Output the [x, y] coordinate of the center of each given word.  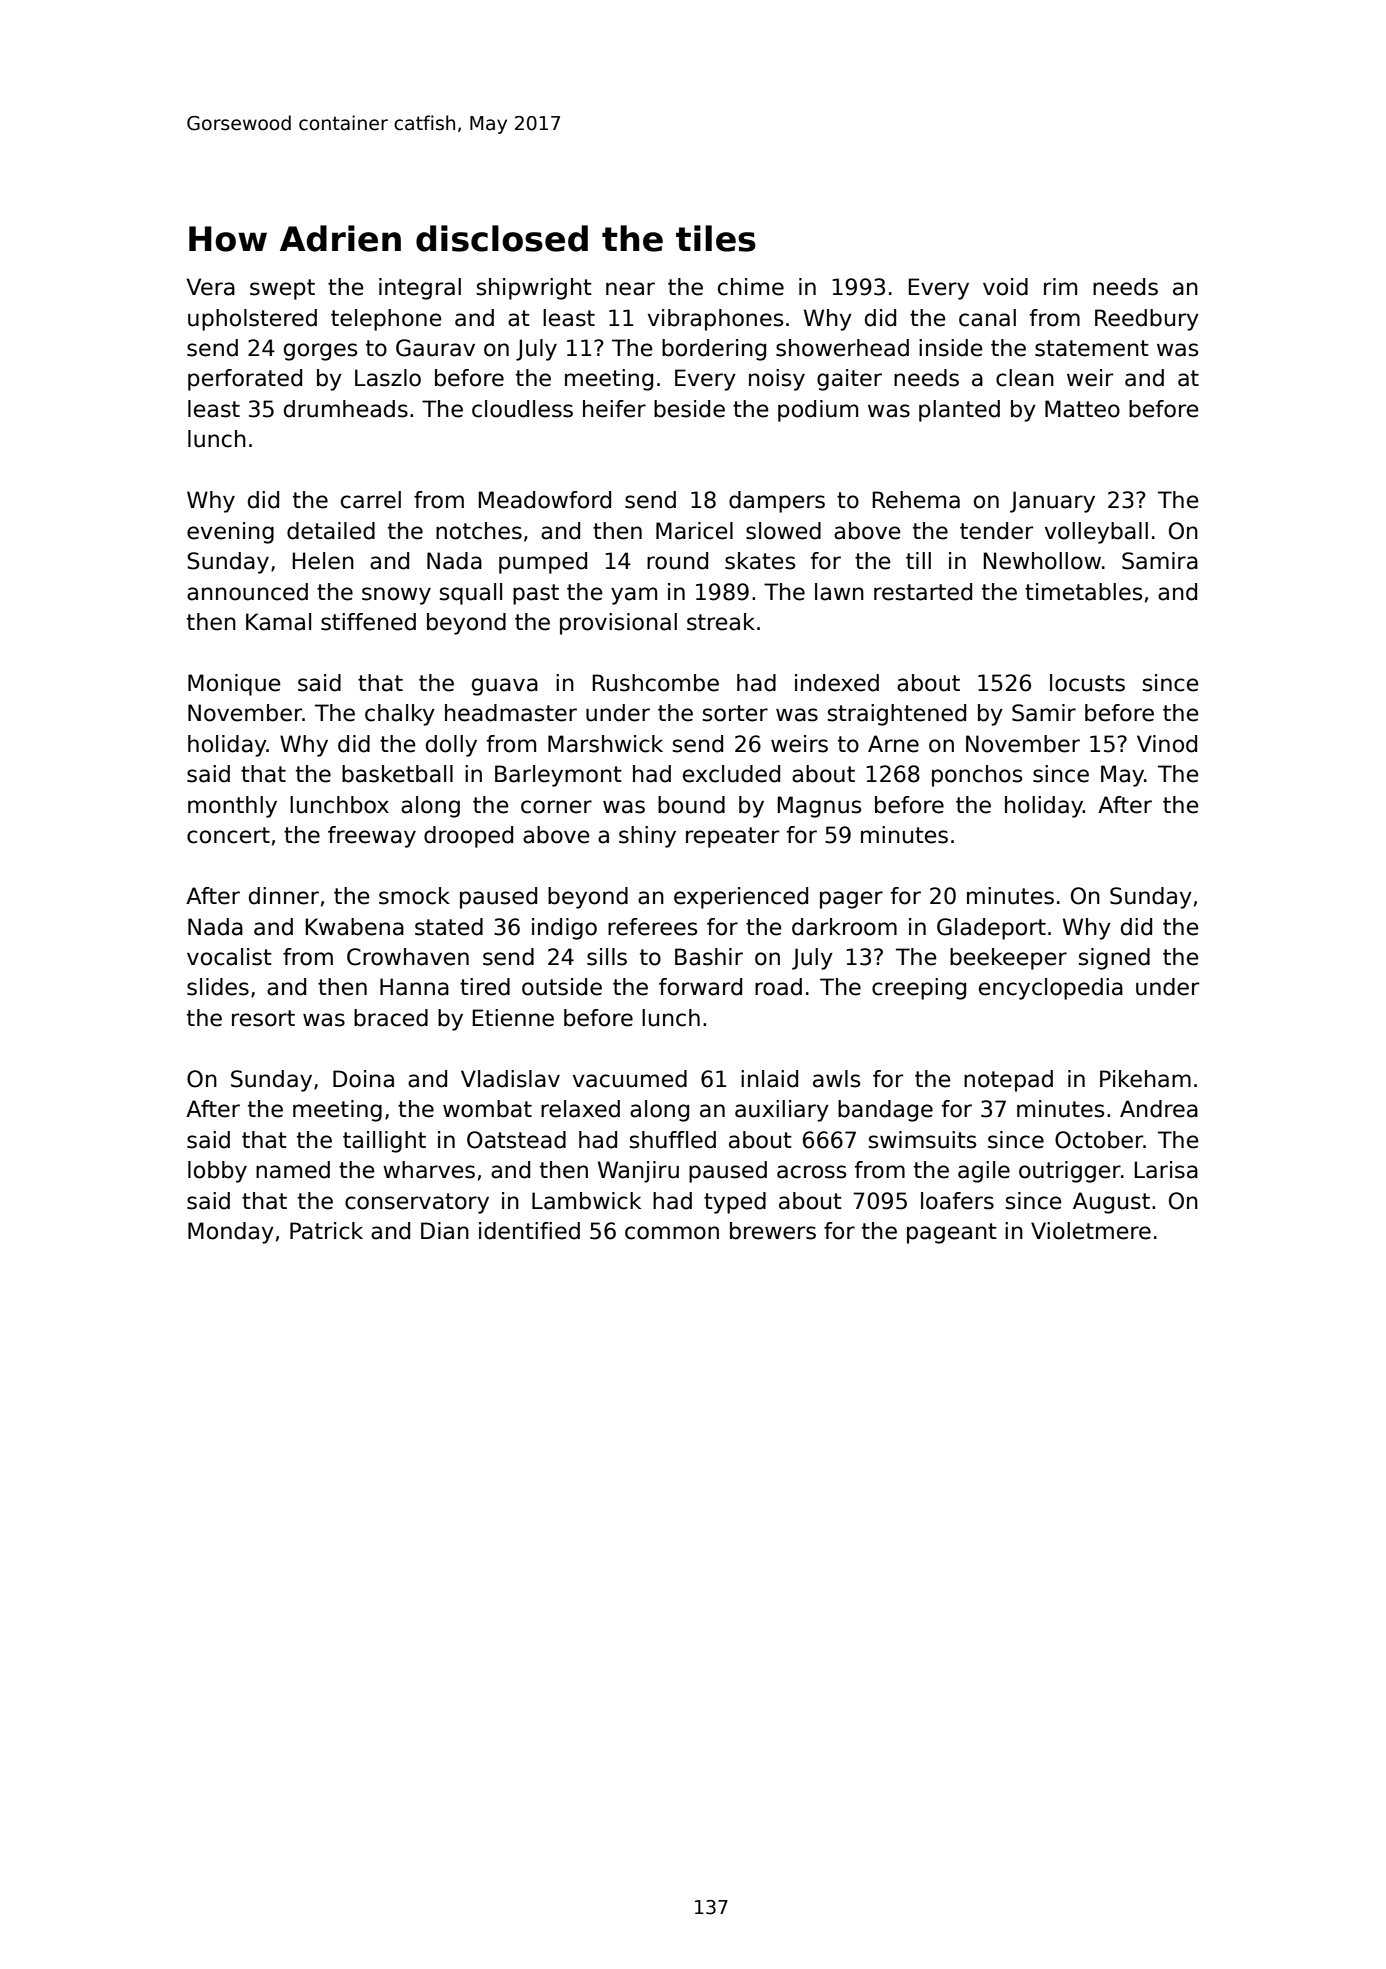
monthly [232, 807]
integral [420, 289]
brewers [773, 1231]
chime [751, 287]
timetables [1083, 592]
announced [247, 592]
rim [1060, 286]
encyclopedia [1051, 989]
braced [391, 1018]
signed [1114, 959]
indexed [837, 683]
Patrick [326, 1231]
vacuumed [630, 1079]
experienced [741, 898]
